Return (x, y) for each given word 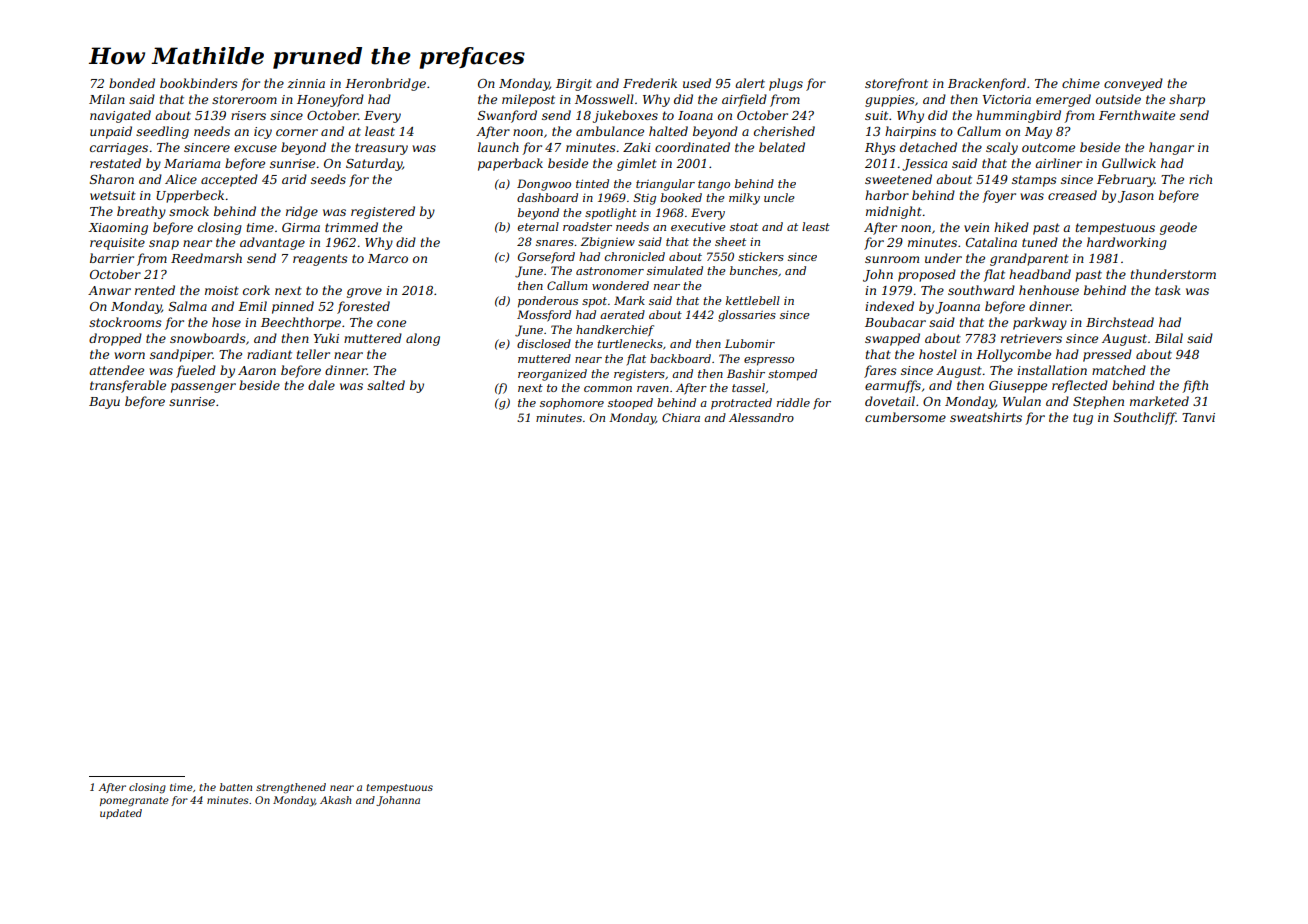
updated (121, 814)
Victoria (1007, 99)
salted (386, 385)
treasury (381, 149)
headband (1040, 274)
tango (714, 185)
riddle (793, 402)
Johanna (398, 801)
